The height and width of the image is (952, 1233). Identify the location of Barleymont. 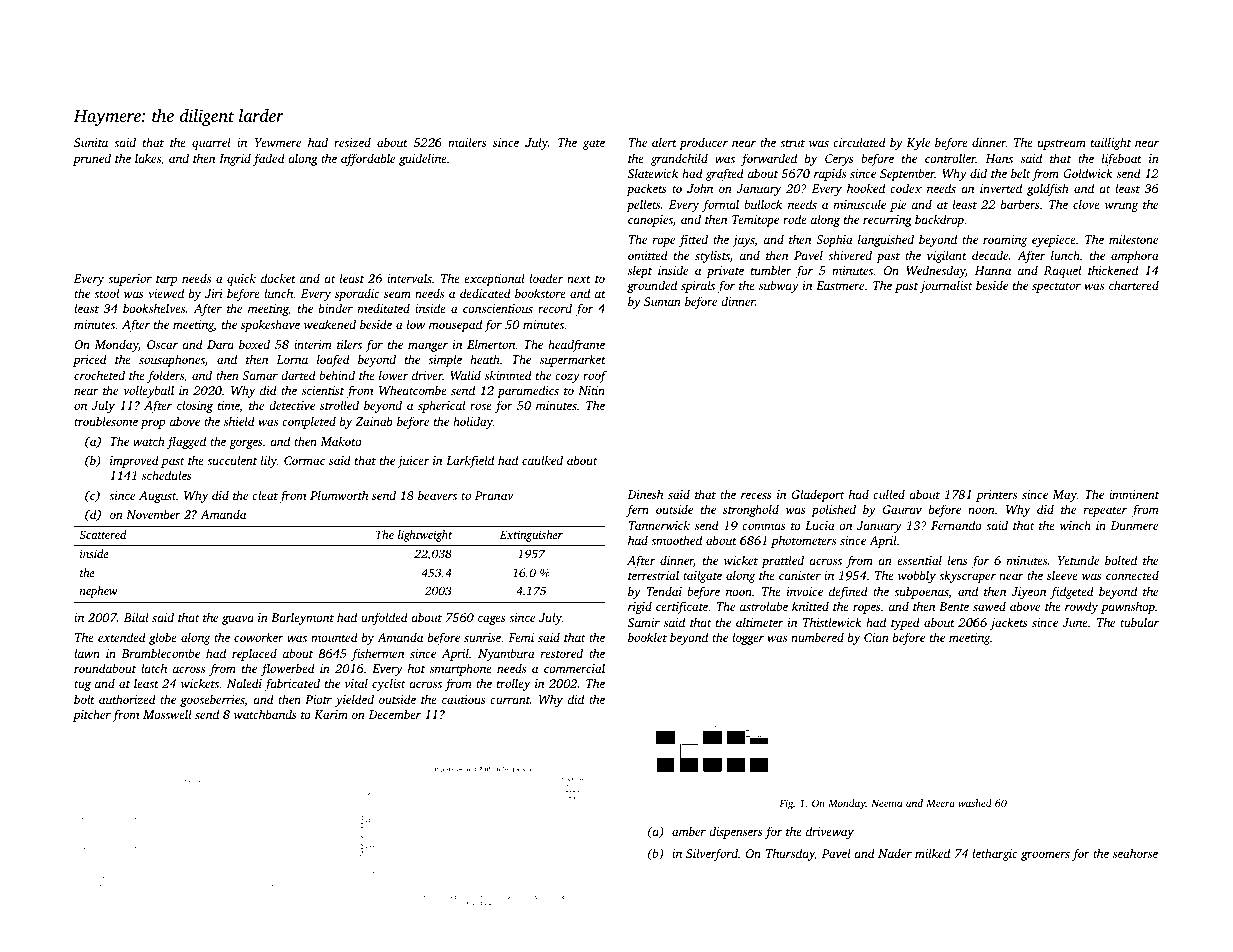
(302, 618).
